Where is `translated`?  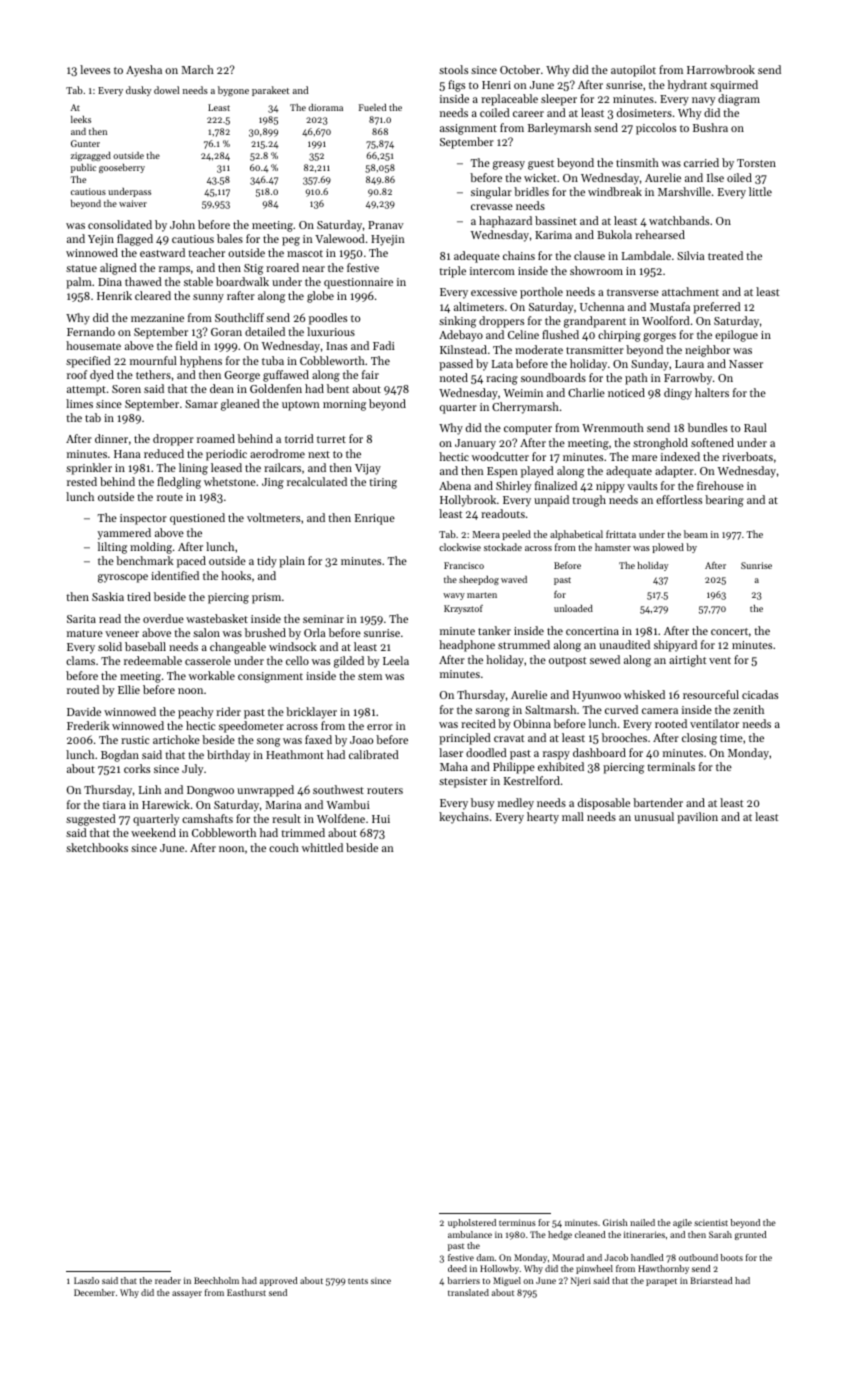
translated is located at coordinates (468, 1292).
